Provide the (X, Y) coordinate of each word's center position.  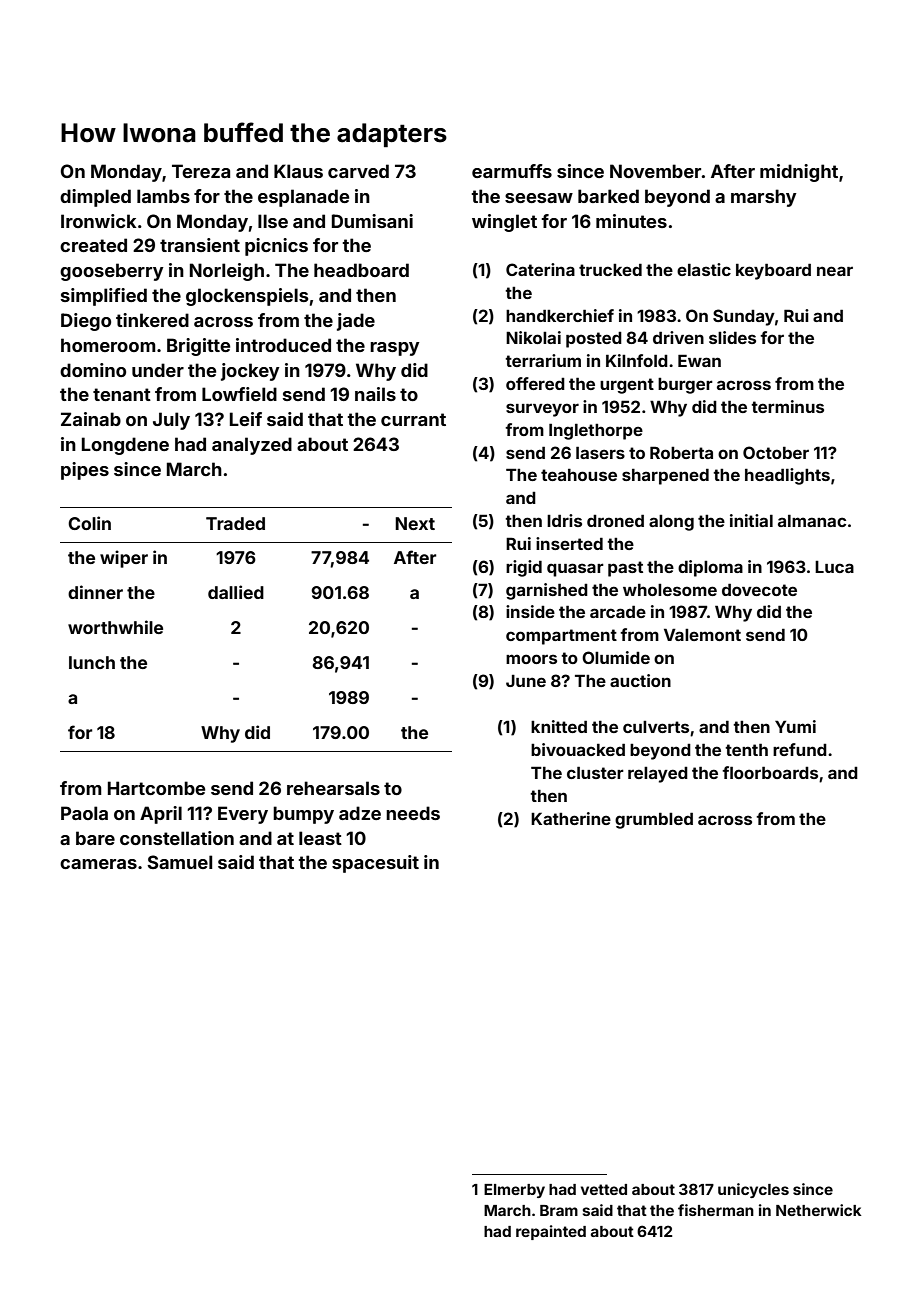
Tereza (201, 171)
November (655, 171)
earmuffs (512, 171)
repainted (551, 1232)
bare (95, 838)
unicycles (753, 1190)
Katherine (571, 818)
